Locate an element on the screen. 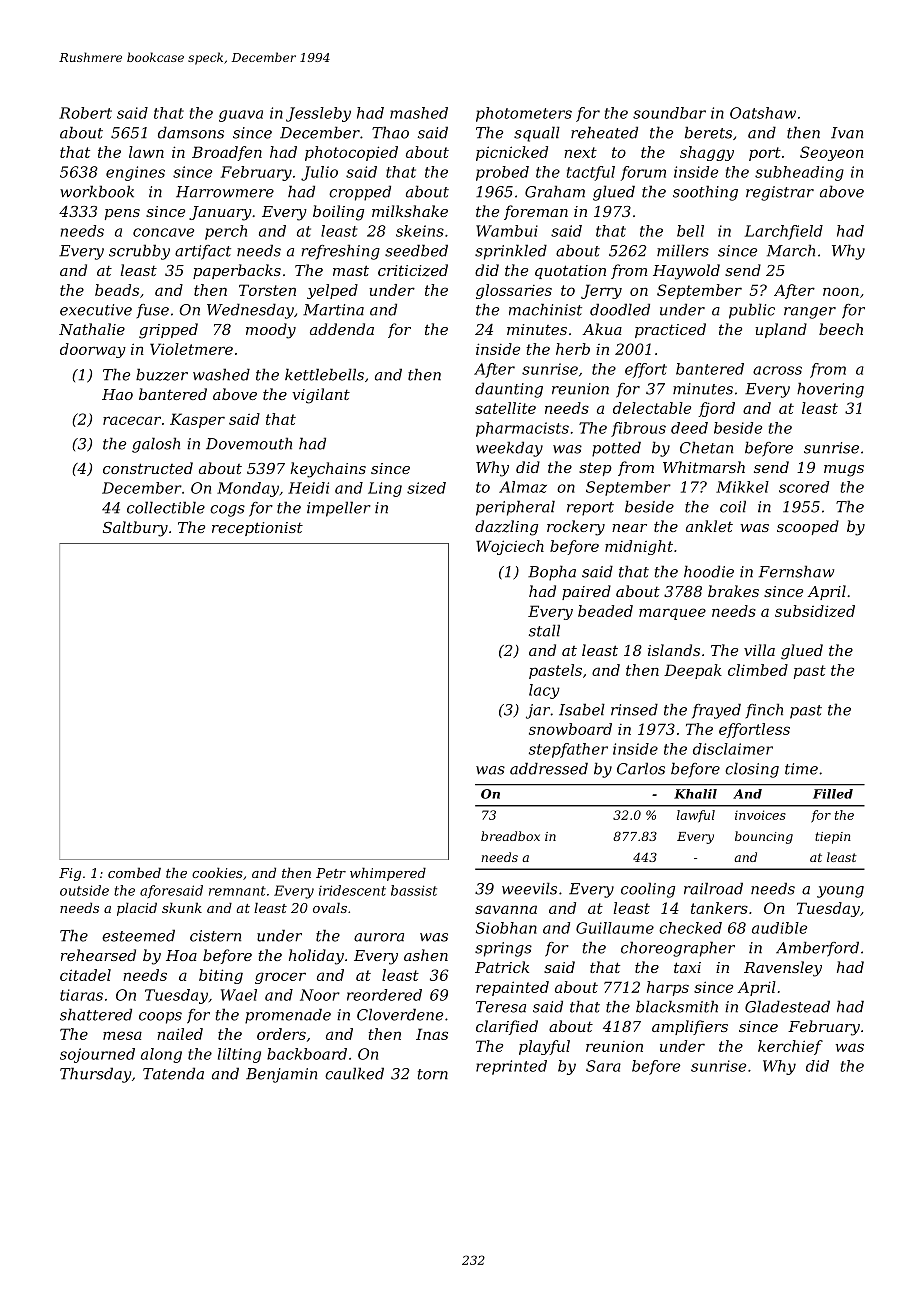 This screenshot has width=924, height=1308. mashed is located at coordinates (419, 113).
